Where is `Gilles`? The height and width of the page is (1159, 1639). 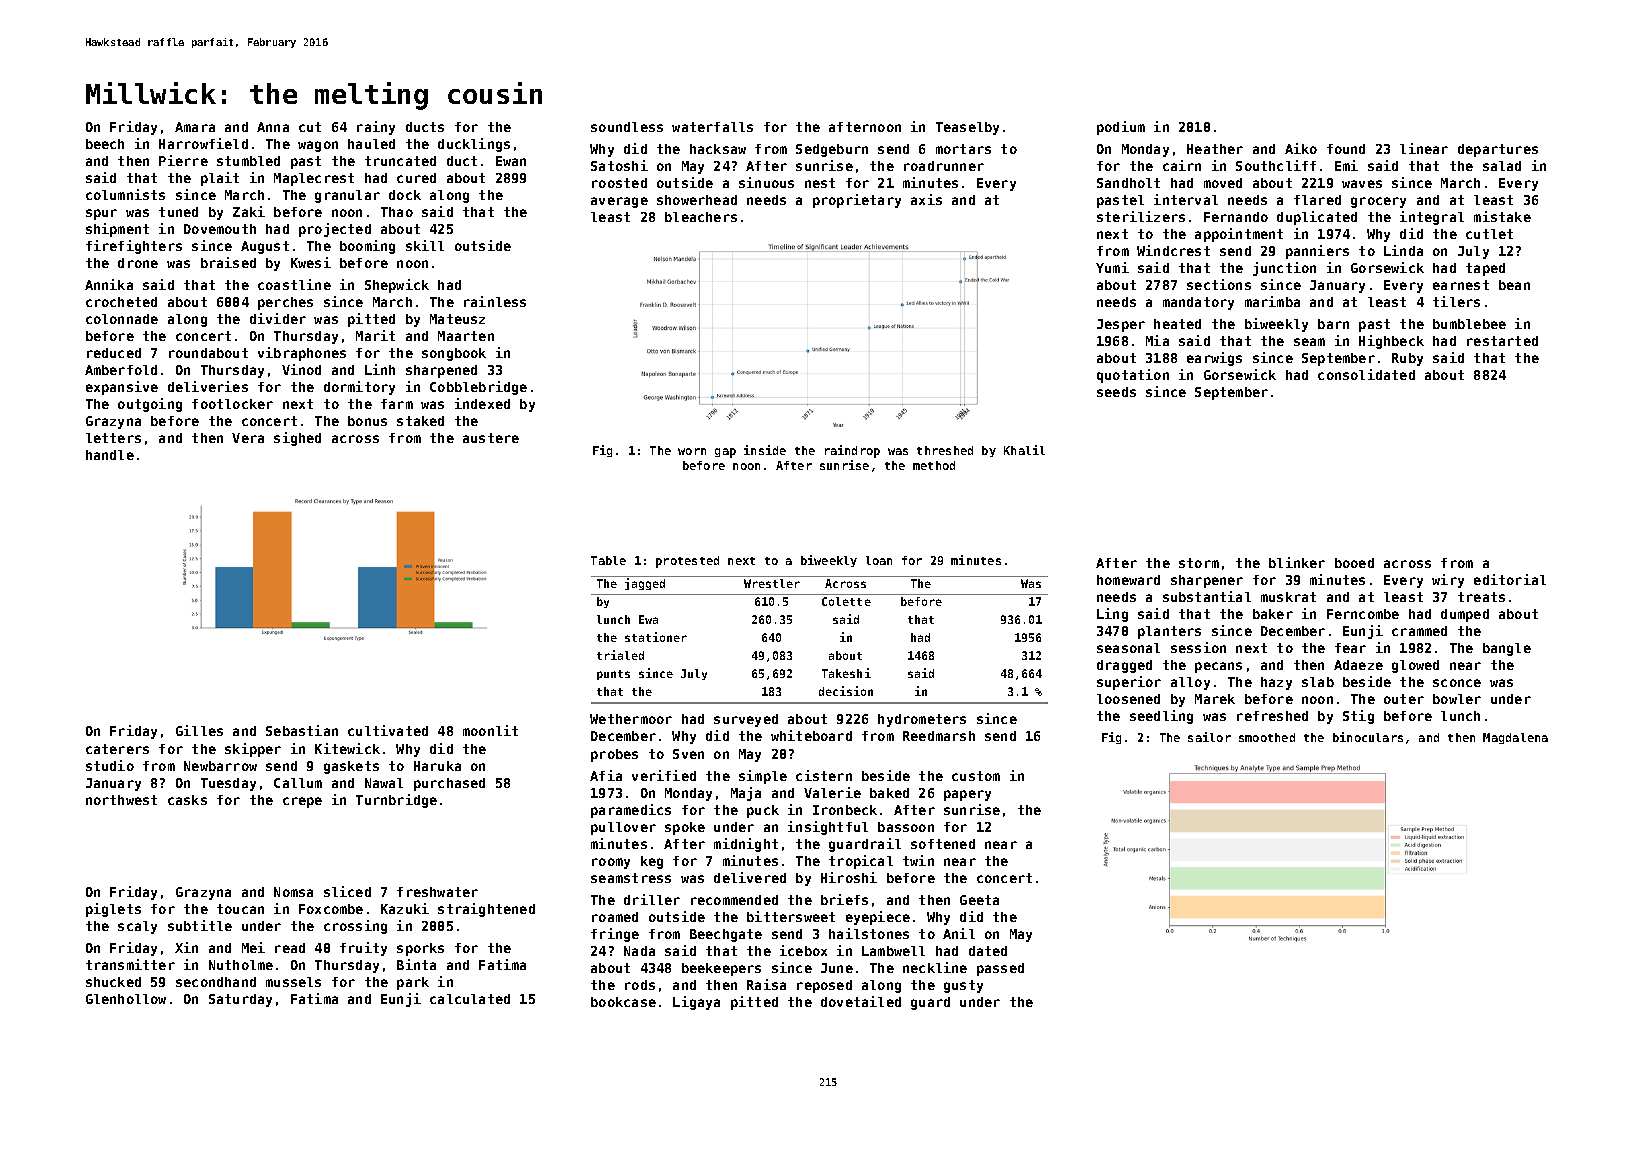 Gilles is located at coordinates (199, 730).
